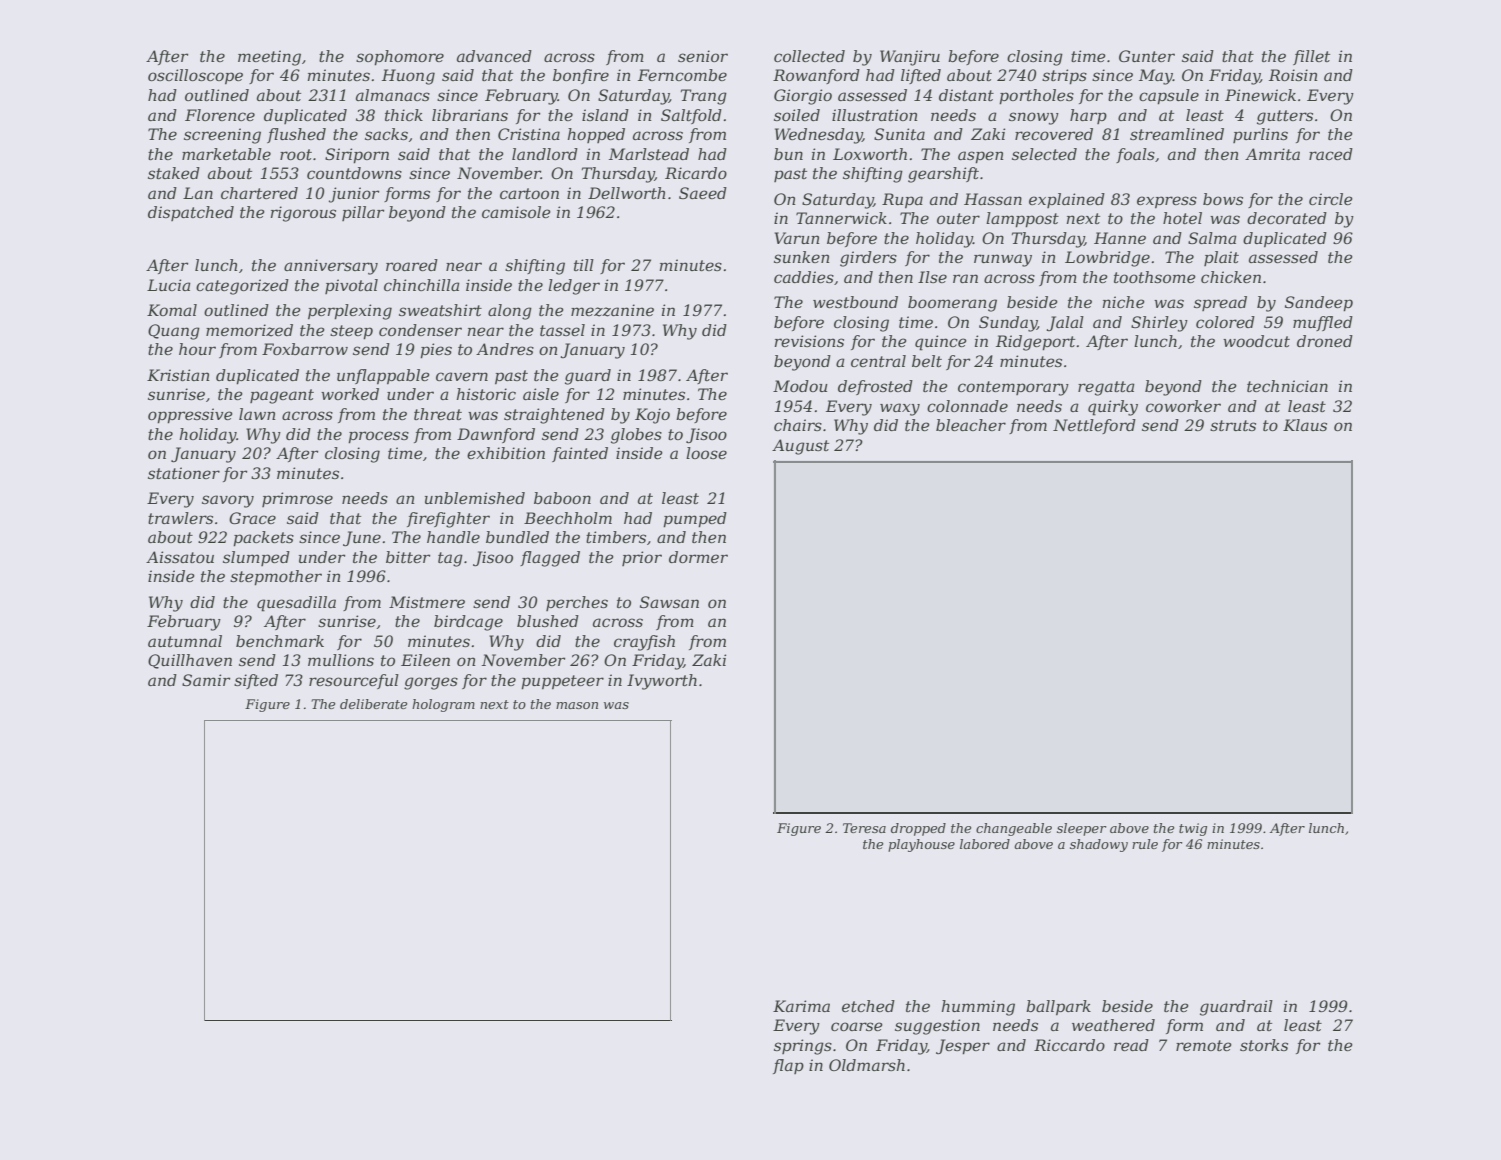 The image size is (1501, 1160). I want to click on bonfire, so click(581, 76).
